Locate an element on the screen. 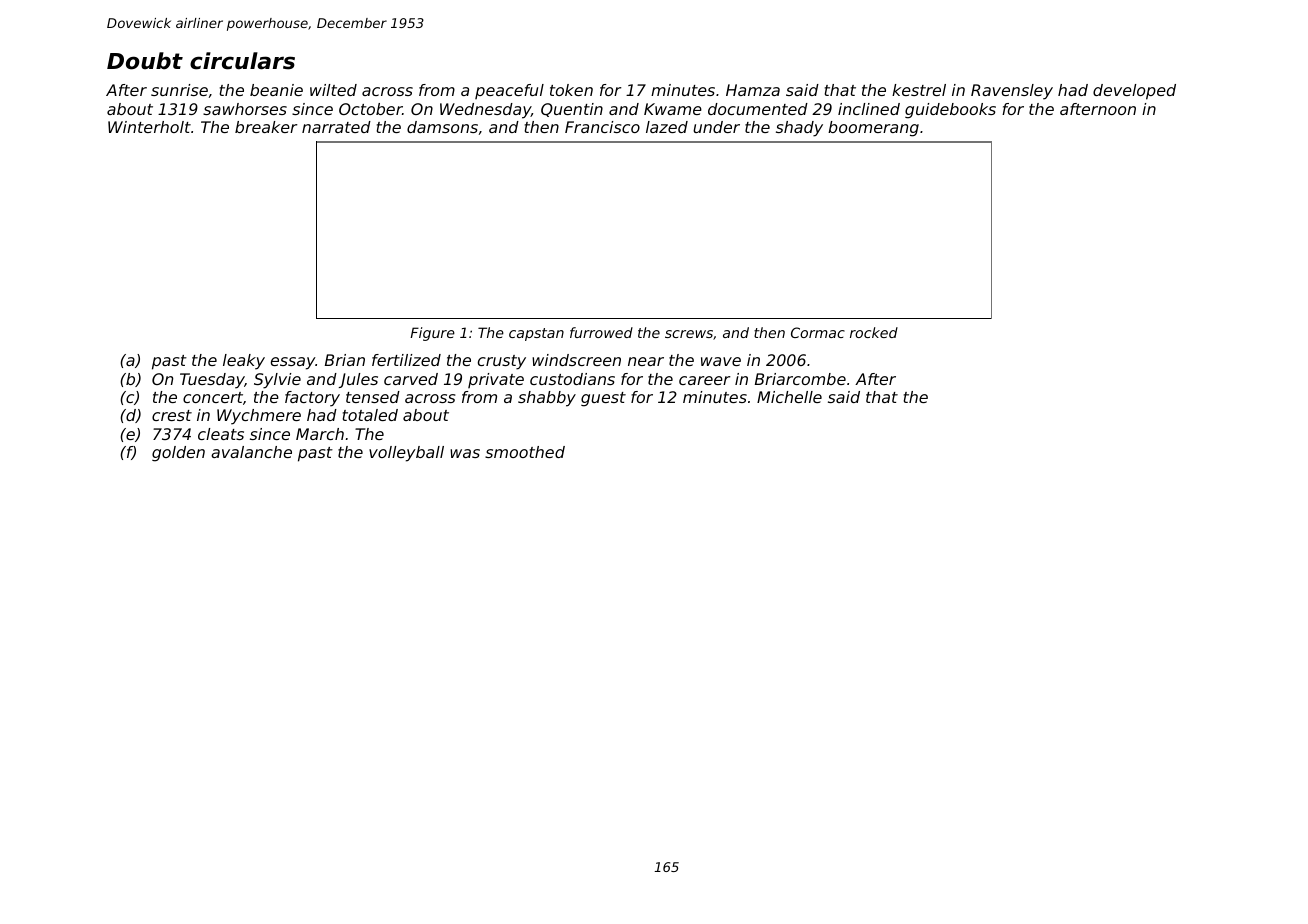 The image size is (1308, 924). Winterholt is located at coordinates (149, 127).
